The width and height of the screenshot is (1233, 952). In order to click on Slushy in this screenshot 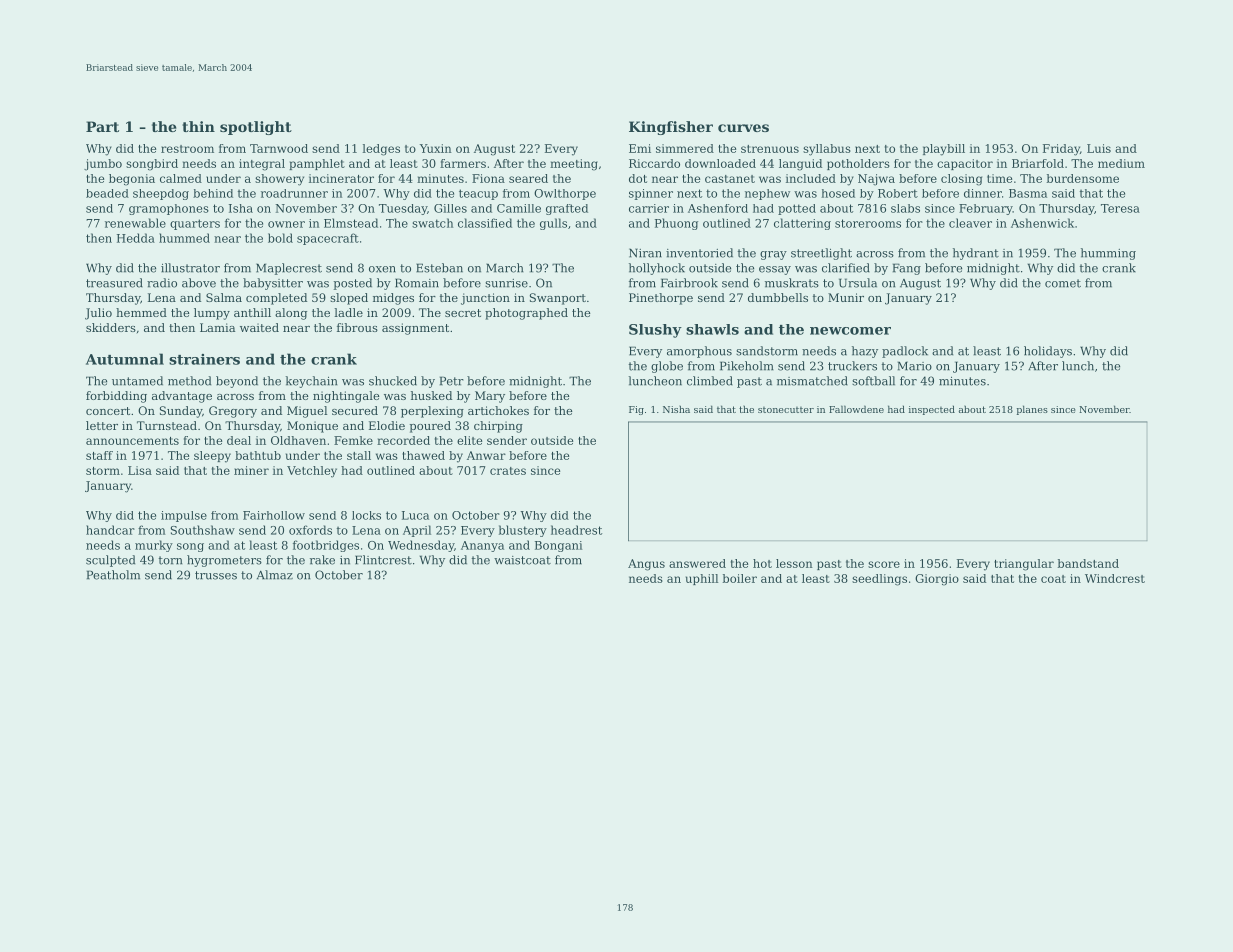, I will do `click(655, 331)`.
